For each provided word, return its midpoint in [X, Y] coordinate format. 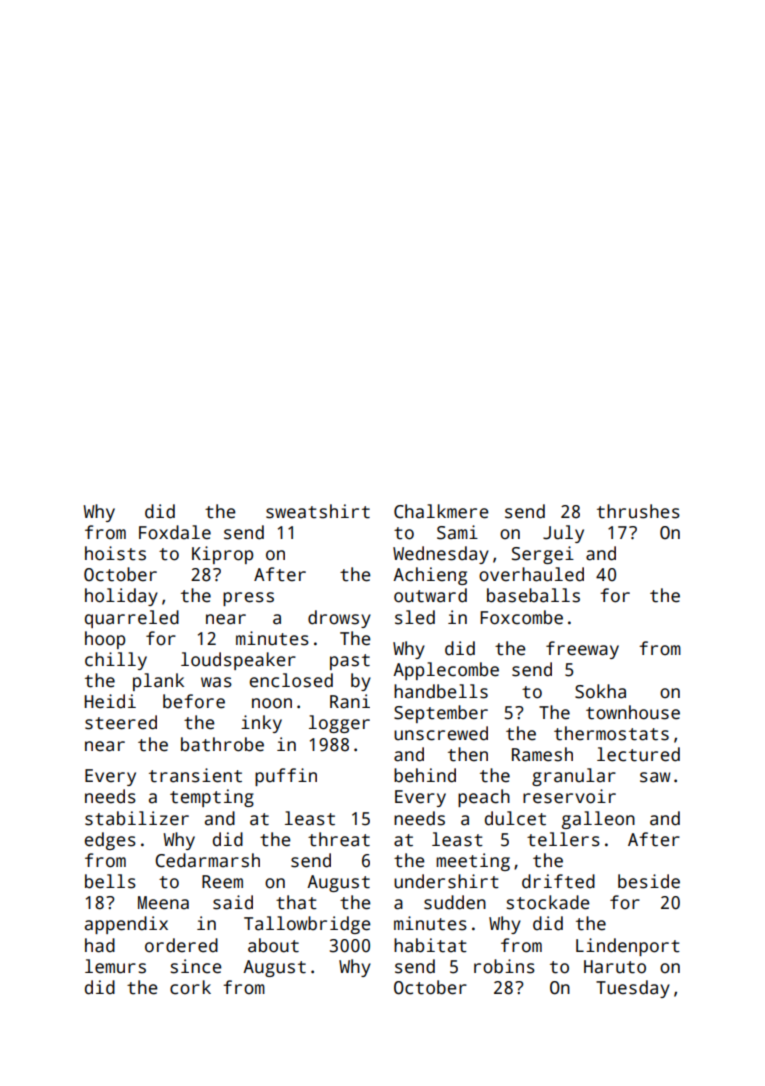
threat [339, 839]
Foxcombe [521, 617]
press [248, 599]
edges [110, 841]
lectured [638, 754]
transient [195, 775]
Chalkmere [441, 511]
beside [649, 881]
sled [415, 617]
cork [190, 987]
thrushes [638, 511]
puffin [286, 777]
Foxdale [175, 532]
